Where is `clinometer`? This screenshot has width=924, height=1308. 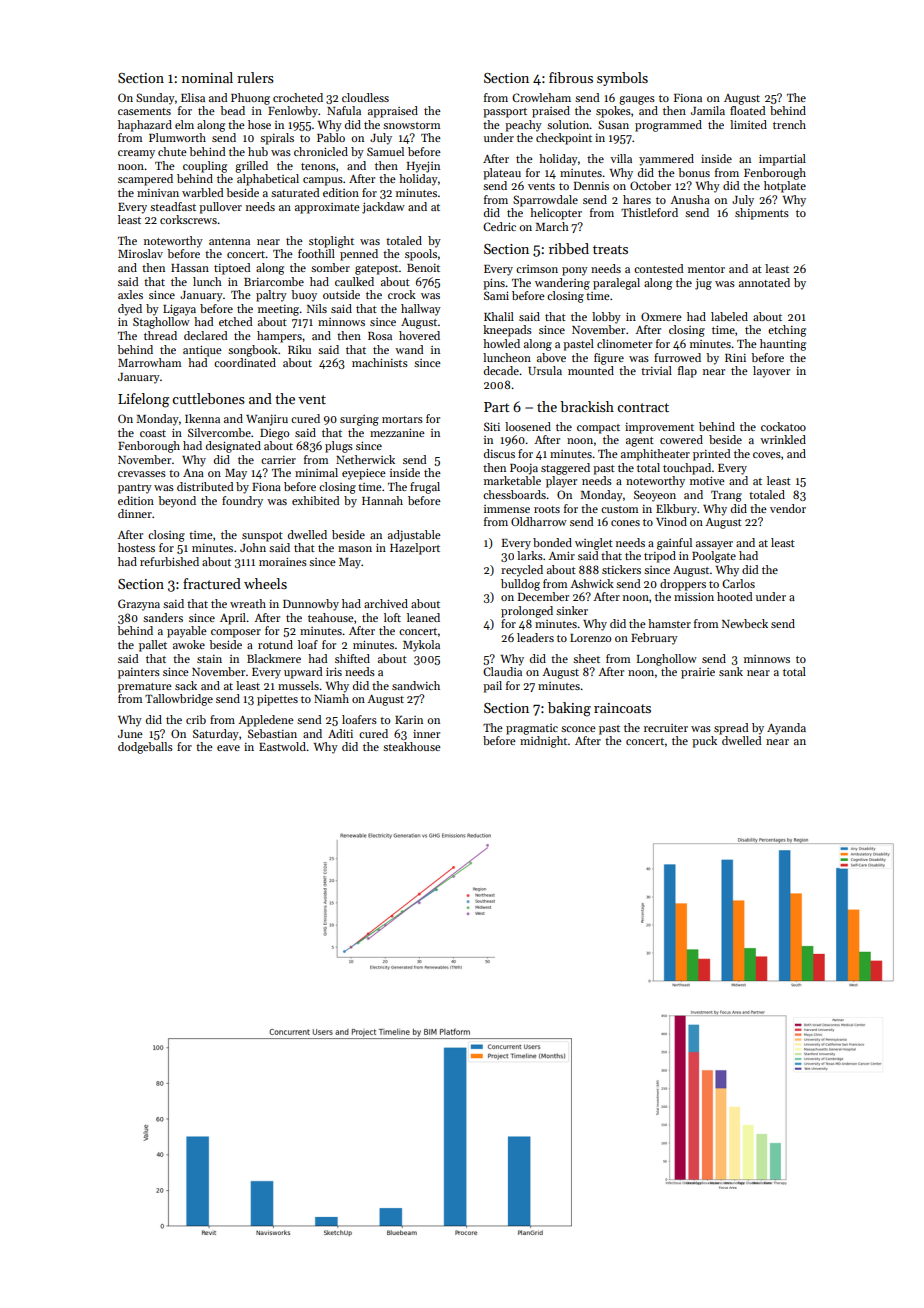 clinometer is located at coordinates (624, 343).
